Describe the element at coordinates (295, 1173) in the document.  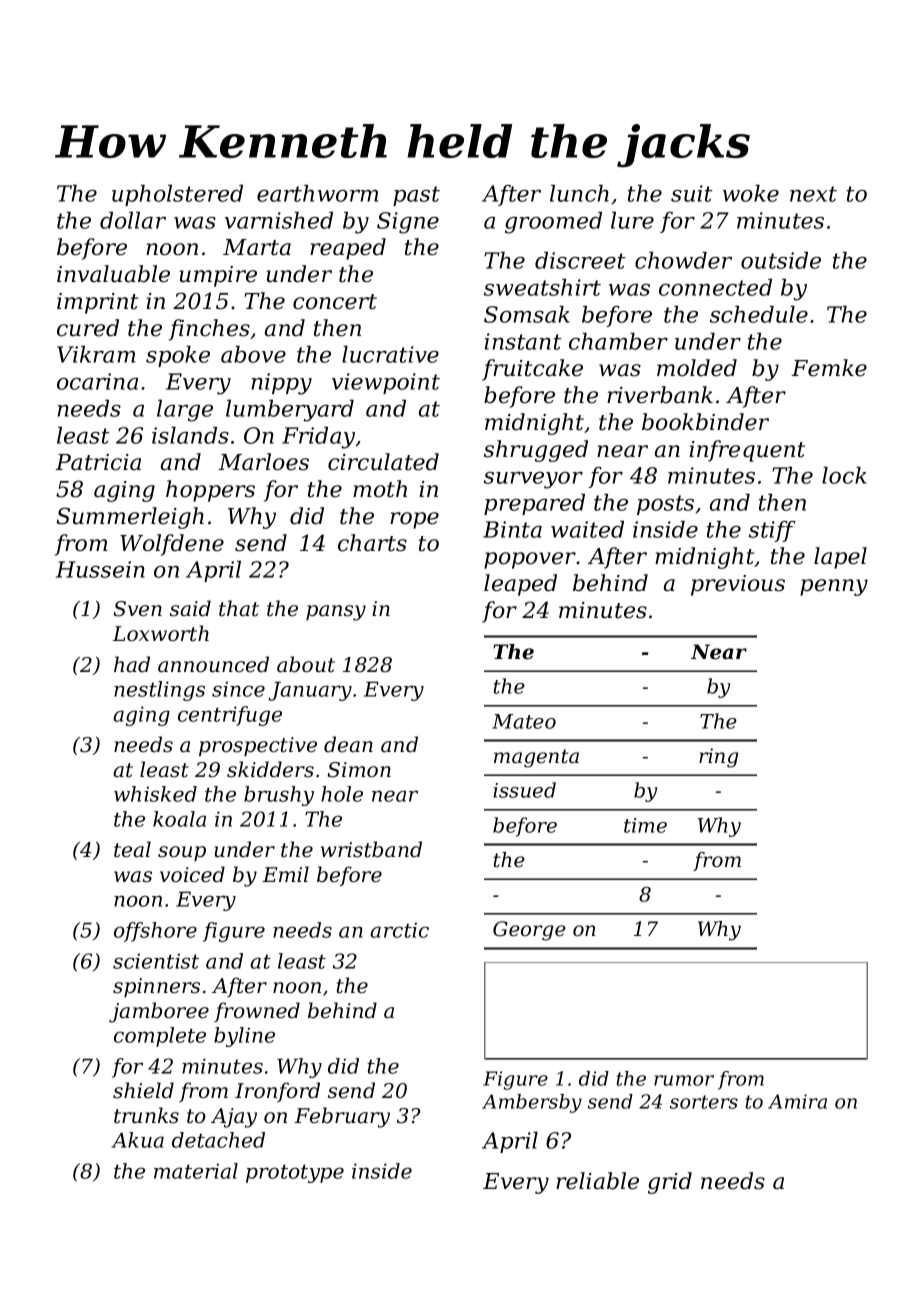
I see `prototype` at that location.
